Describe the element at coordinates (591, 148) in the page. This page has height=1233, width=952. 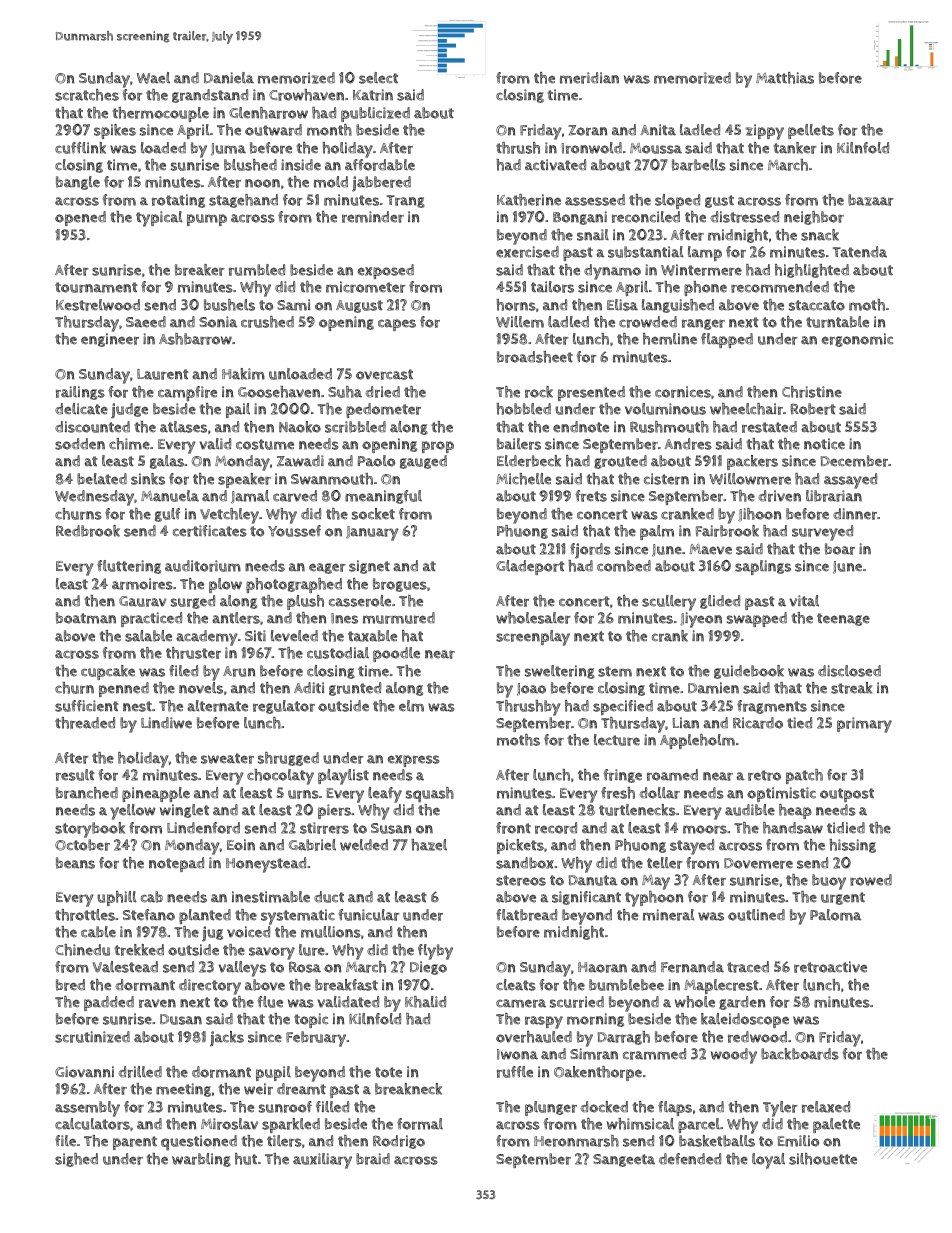
I see `Ironwold` at that location.
